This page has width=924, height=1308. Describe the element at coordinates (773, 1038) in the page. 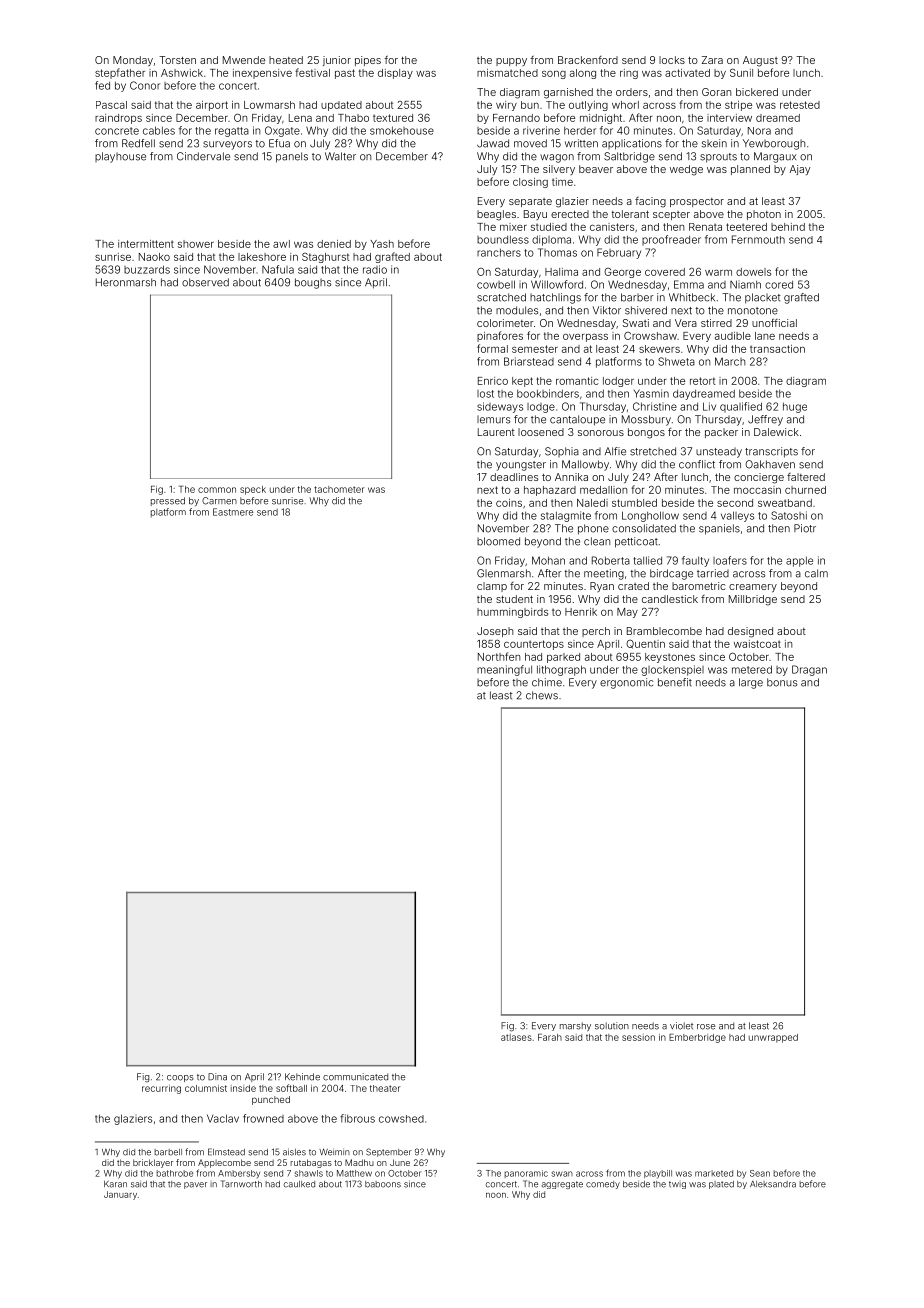

I see `unwrapped` at that location.
